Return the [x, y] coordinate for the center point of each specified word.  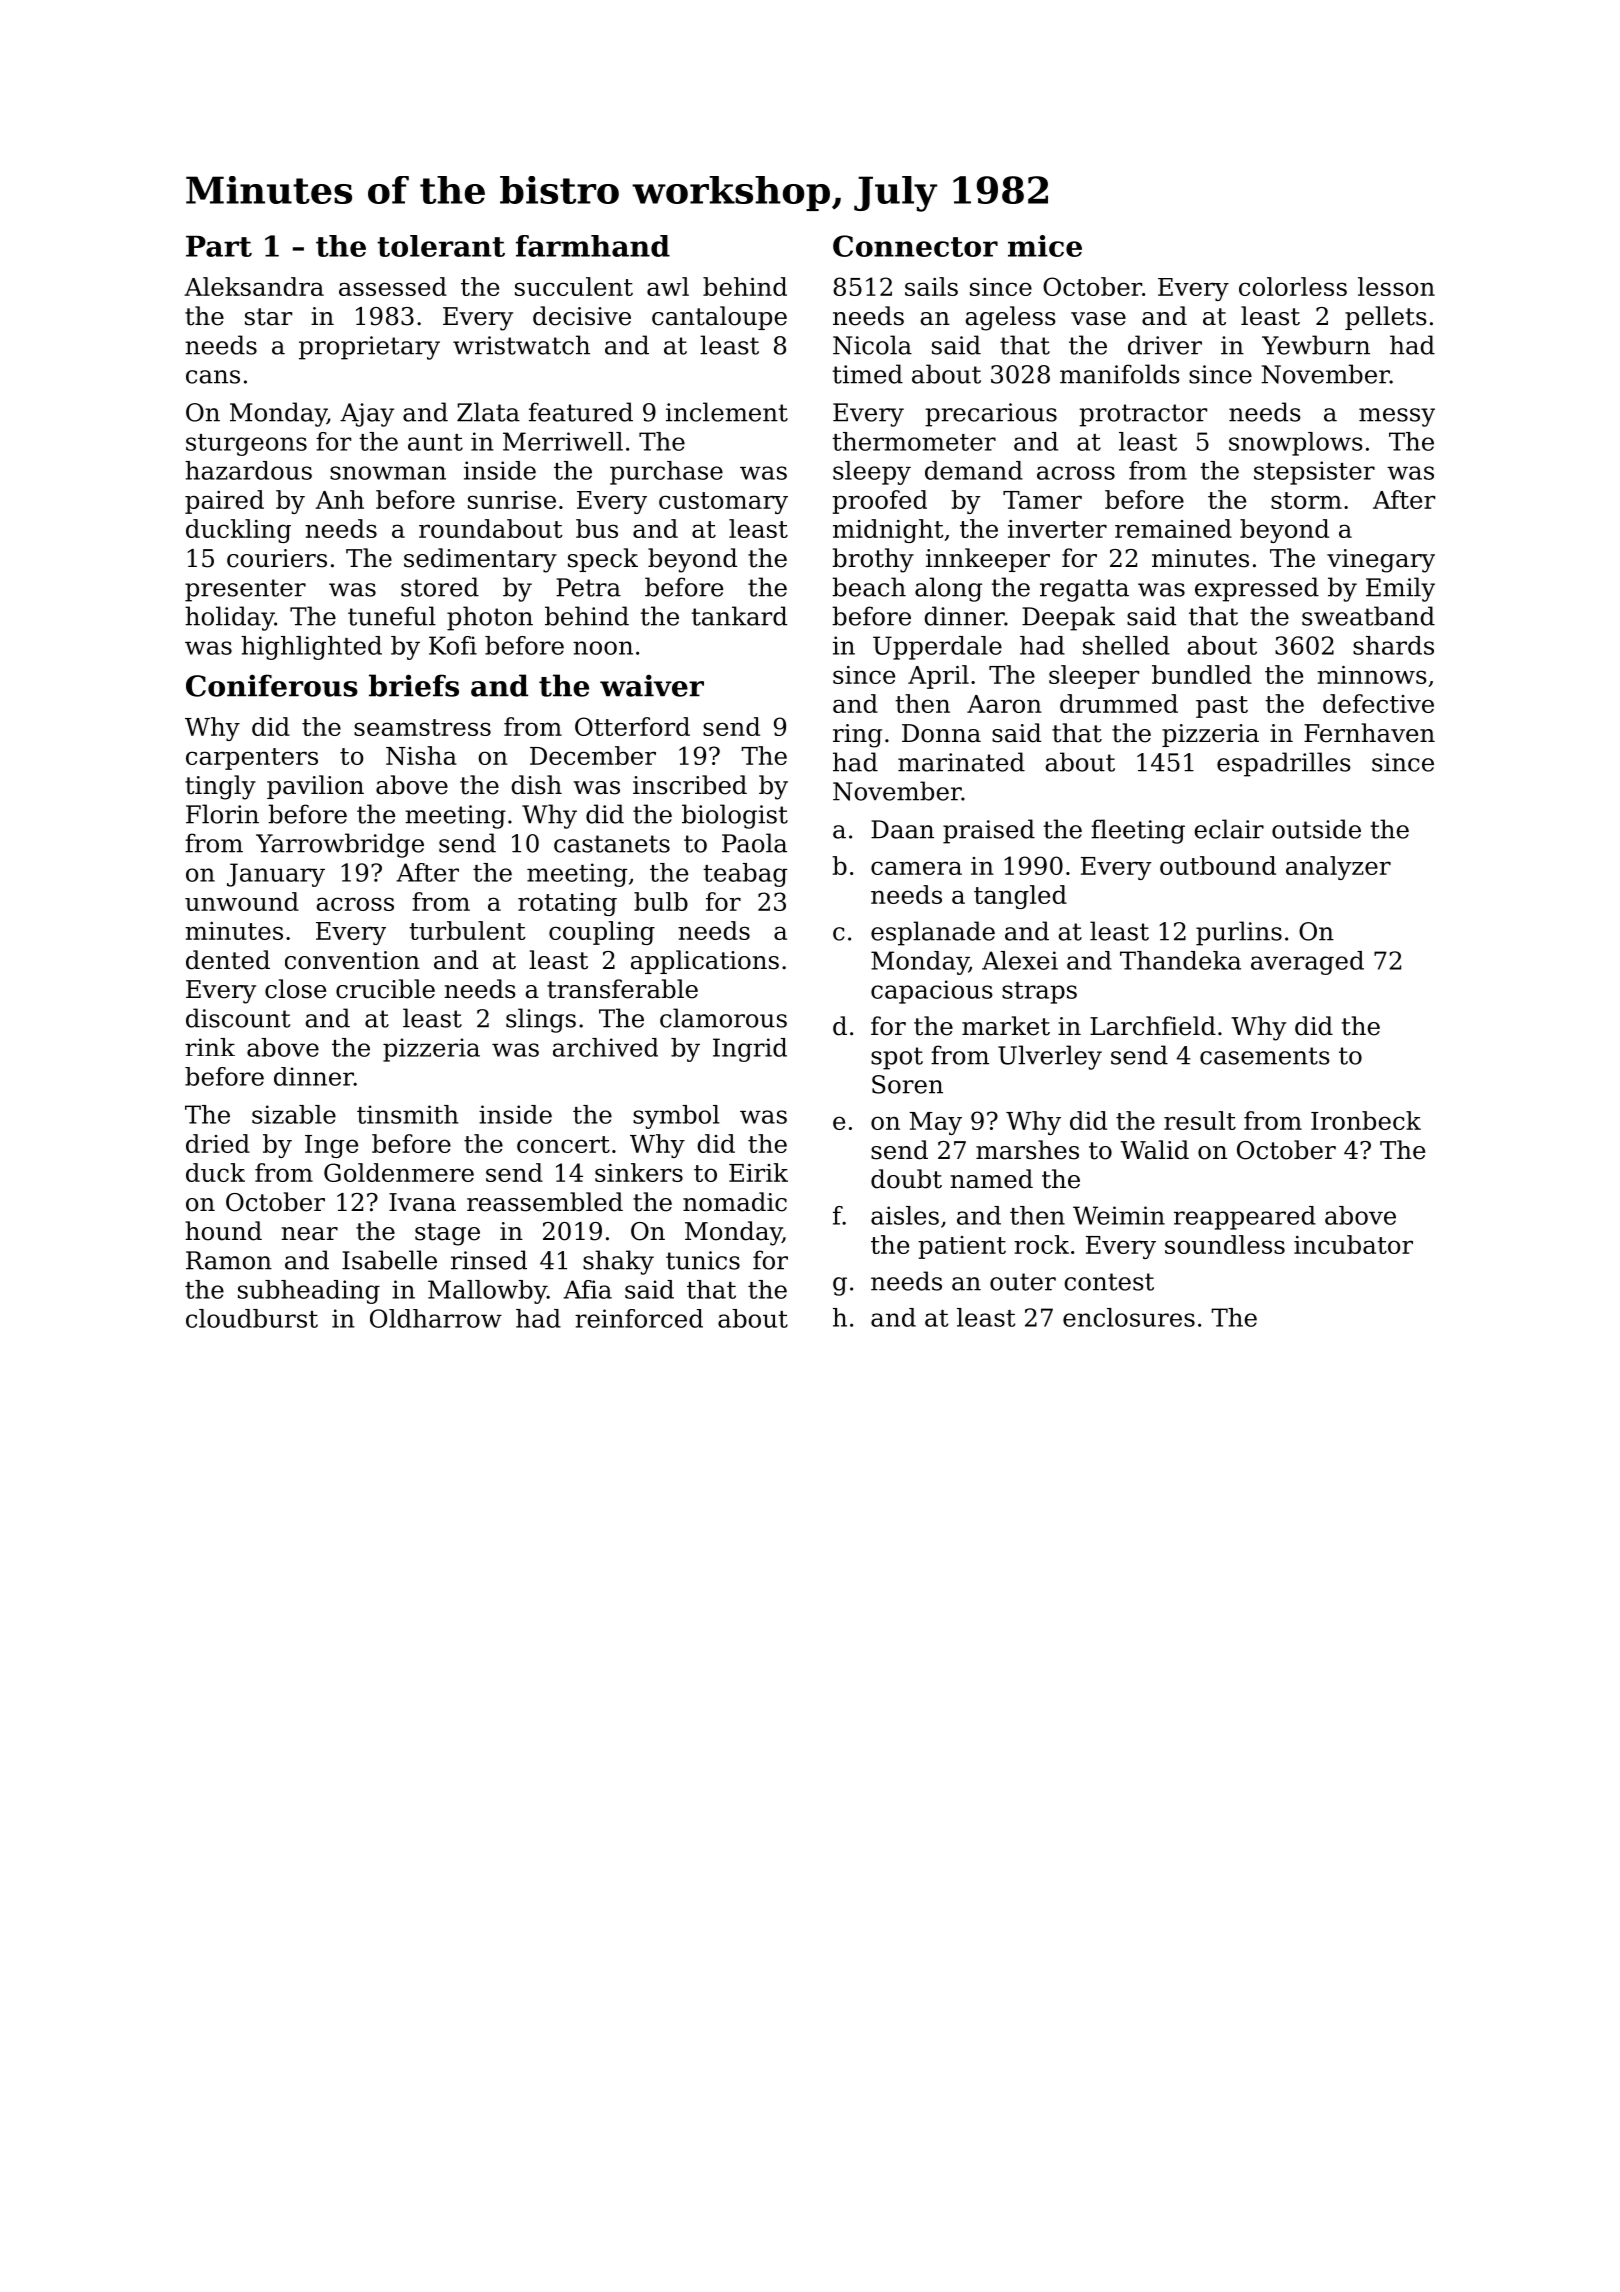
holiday [230, 618]
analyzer [1338, 868]
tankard [739, 616]
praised [989, 831]
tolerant [441, 246]
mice [1045, 246]
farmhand [593, 246]
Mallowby [487, 1292]
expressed [1257, 589]
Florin [222, 814]
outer [1023, 1282]
